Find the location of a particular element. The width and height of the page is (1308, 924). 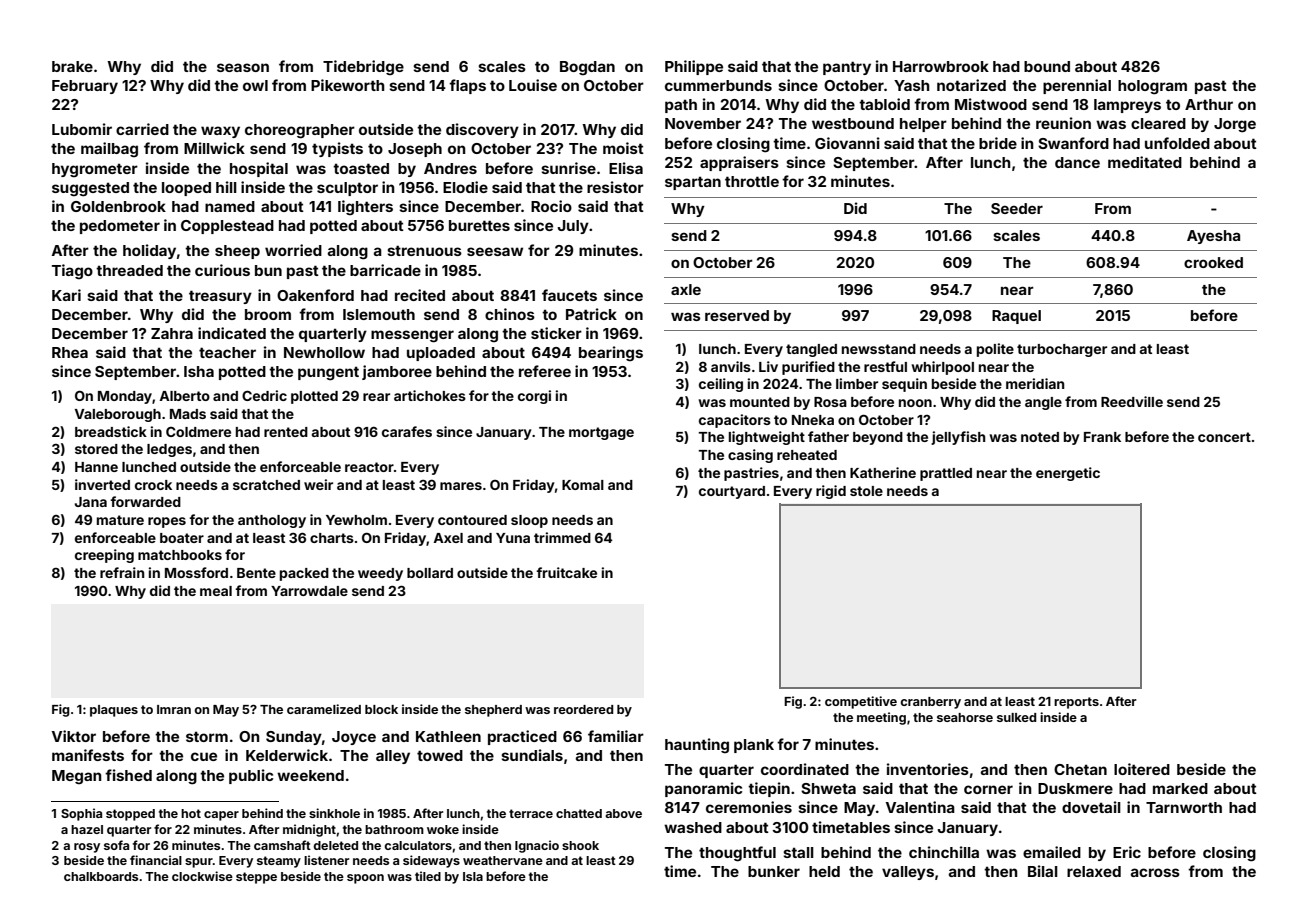

washed is located at coordinates (693, 827).
